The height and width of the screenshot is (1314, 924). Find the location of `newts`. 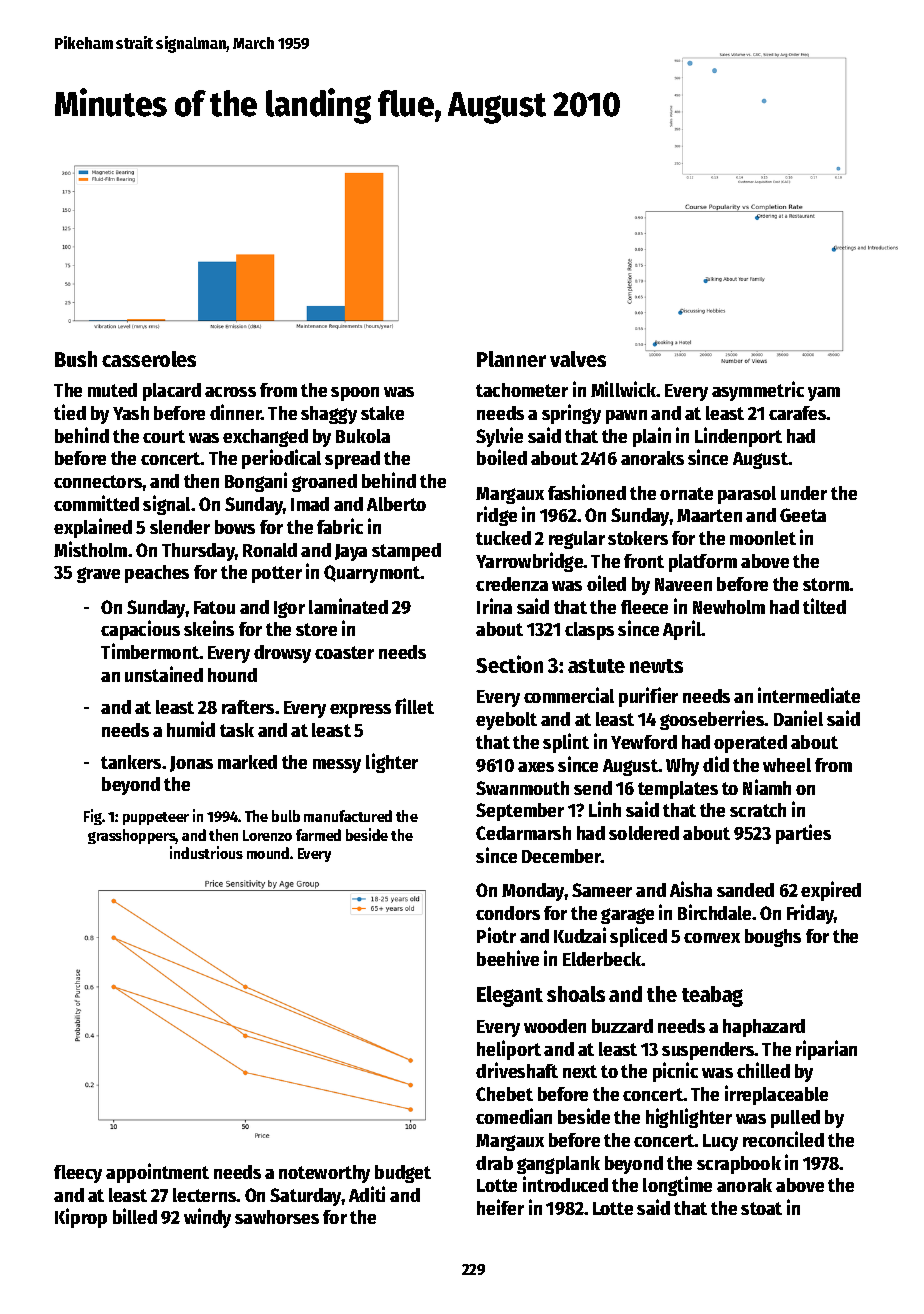

newts is located at coordinates (656, 666).
